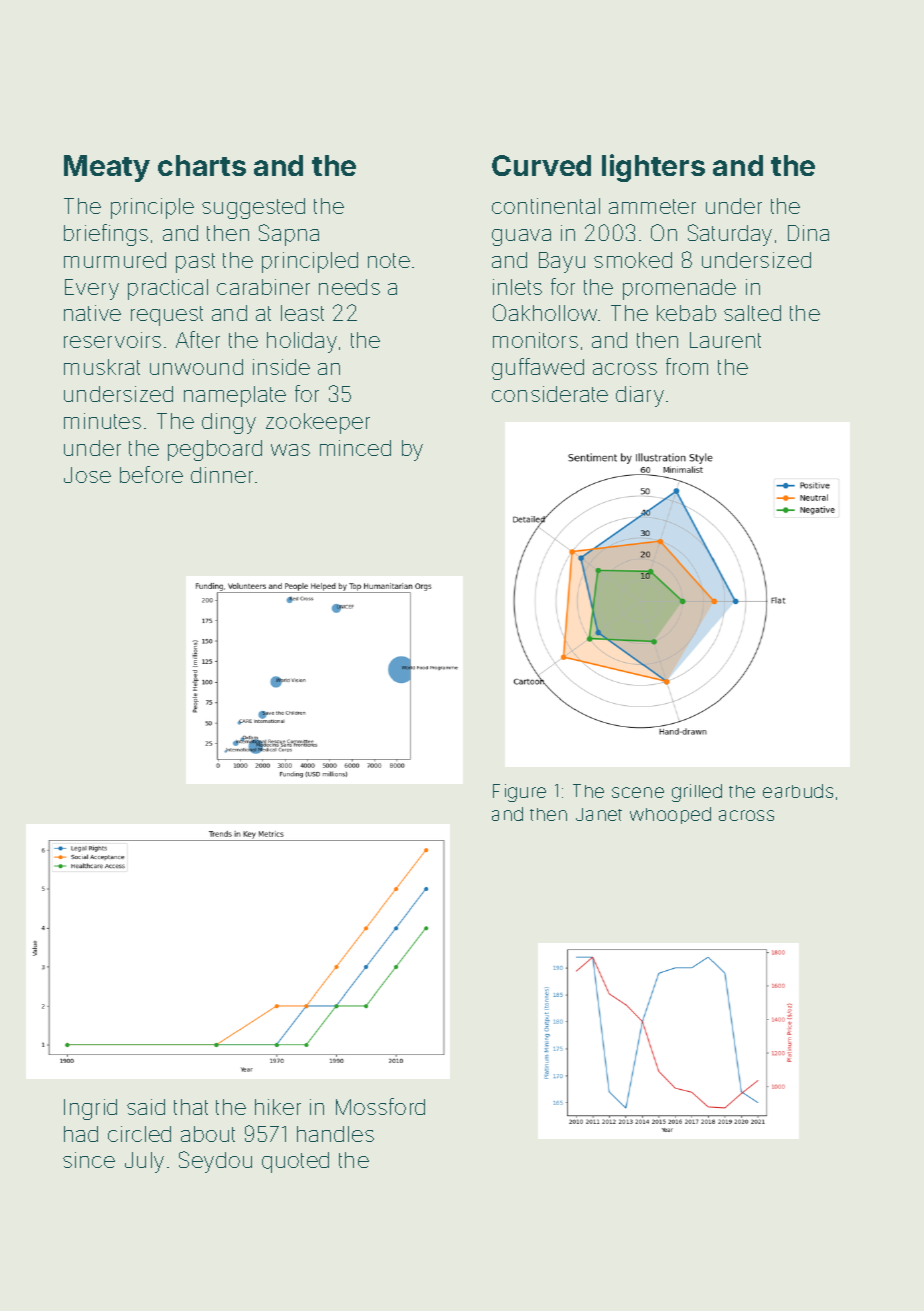 The height and width of the screenshot is (1311, 924). What do you see at coordinates (89, 1160) in the screenshot?
I see `since` at bounding box center [89, 1160].
